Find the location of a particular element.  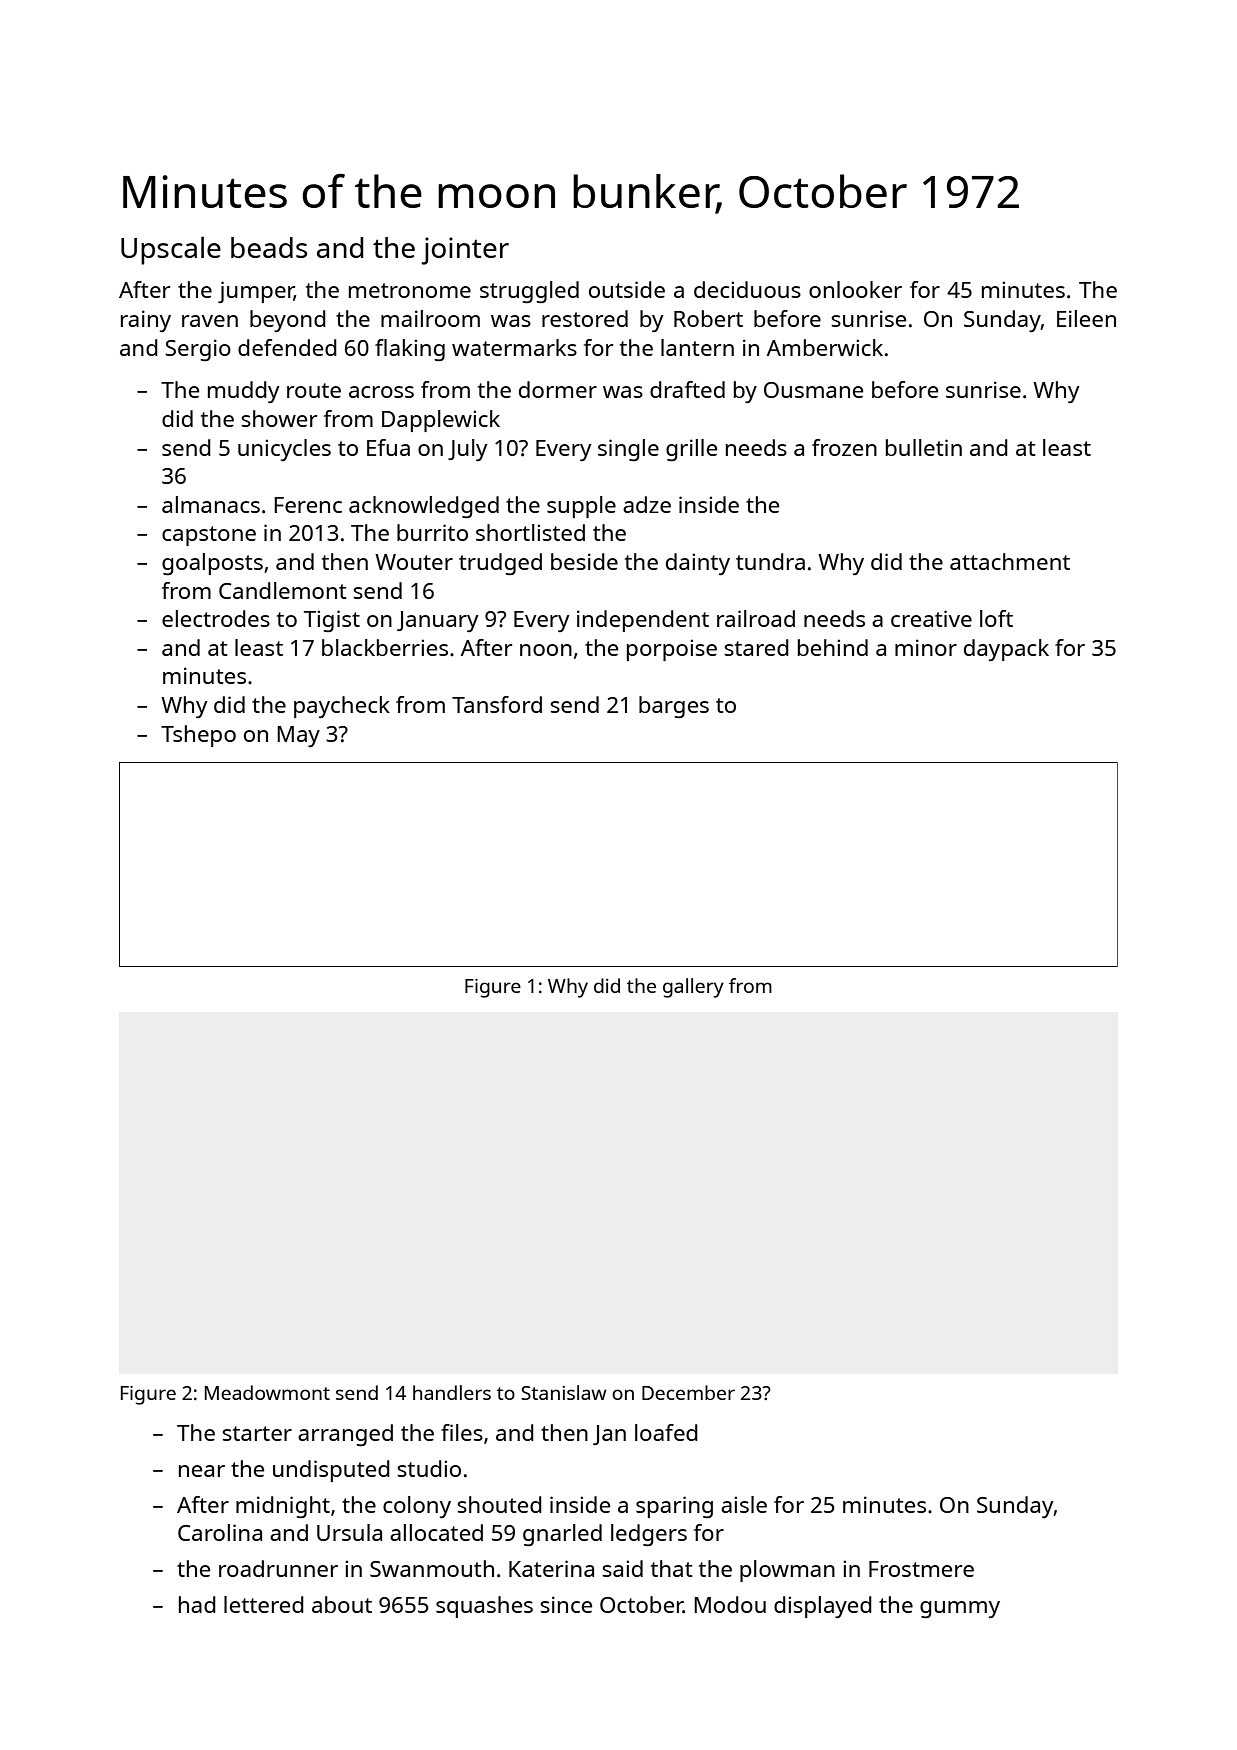

Upscale is located at coordinates (171, 250).
